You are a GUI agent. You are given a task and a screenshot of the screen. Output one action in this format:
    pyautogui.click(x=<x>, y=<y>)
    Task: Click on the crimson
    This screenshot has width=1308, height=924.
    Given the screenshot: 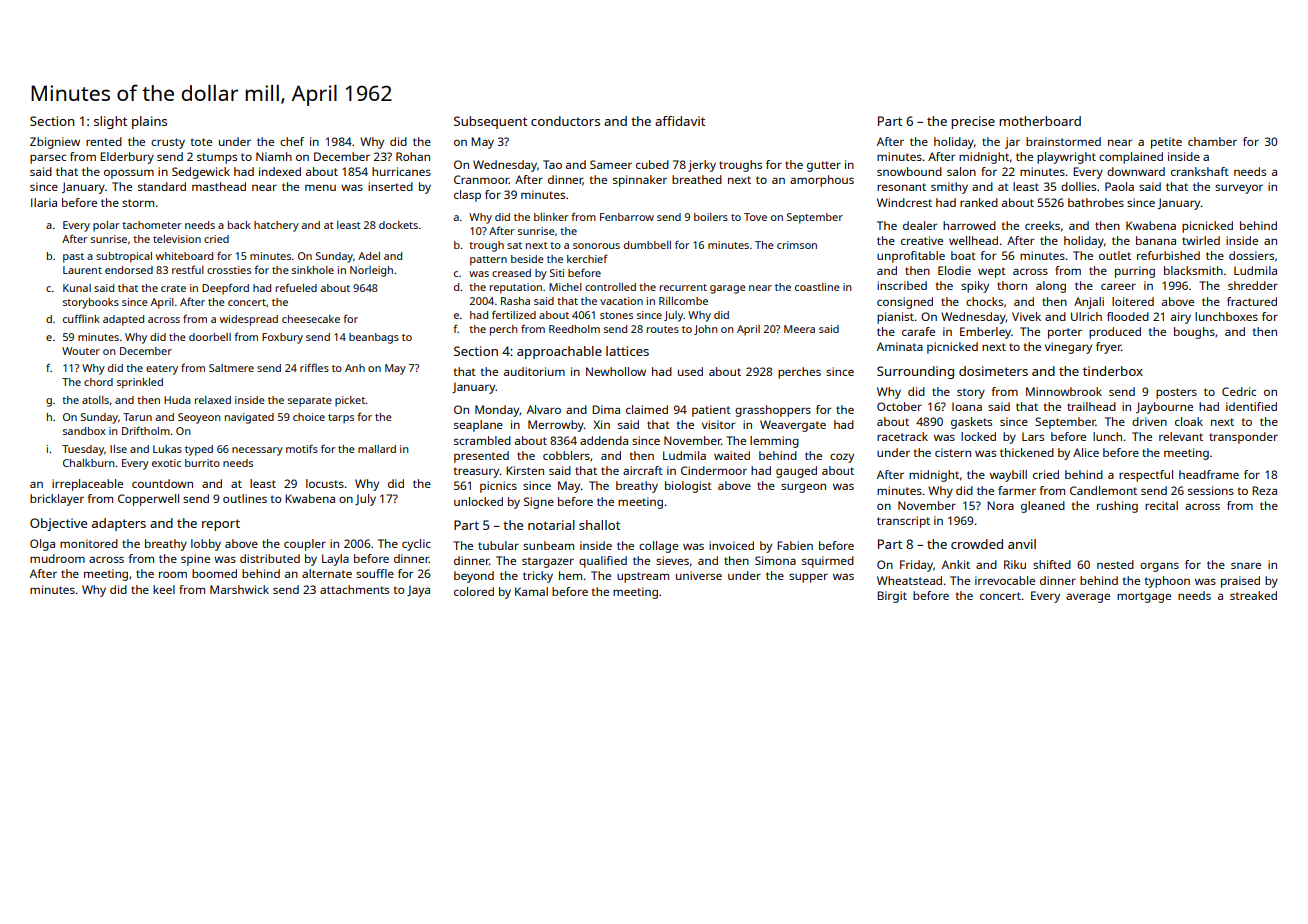 What is the action you would take?
    pyautogui.click(x=797, y=245)
